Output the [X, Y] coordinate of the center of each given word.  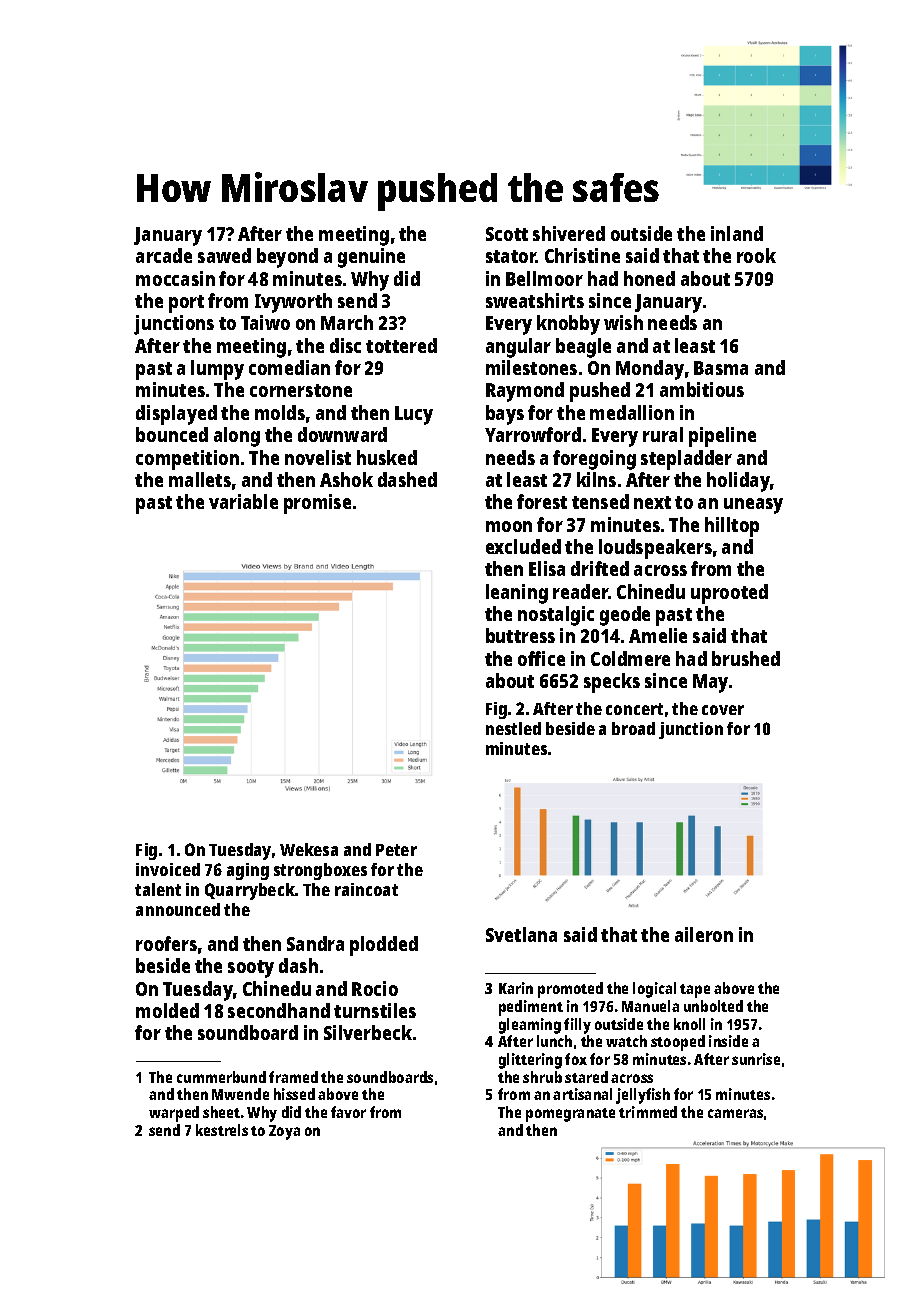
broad [633, 728]
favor [348, 1112]
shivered [569, 233]
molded [167, 1010]
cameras [735, 1113]
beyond [287, 258]
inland [737, 233]
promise [317, 504]
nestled [513, 728]
